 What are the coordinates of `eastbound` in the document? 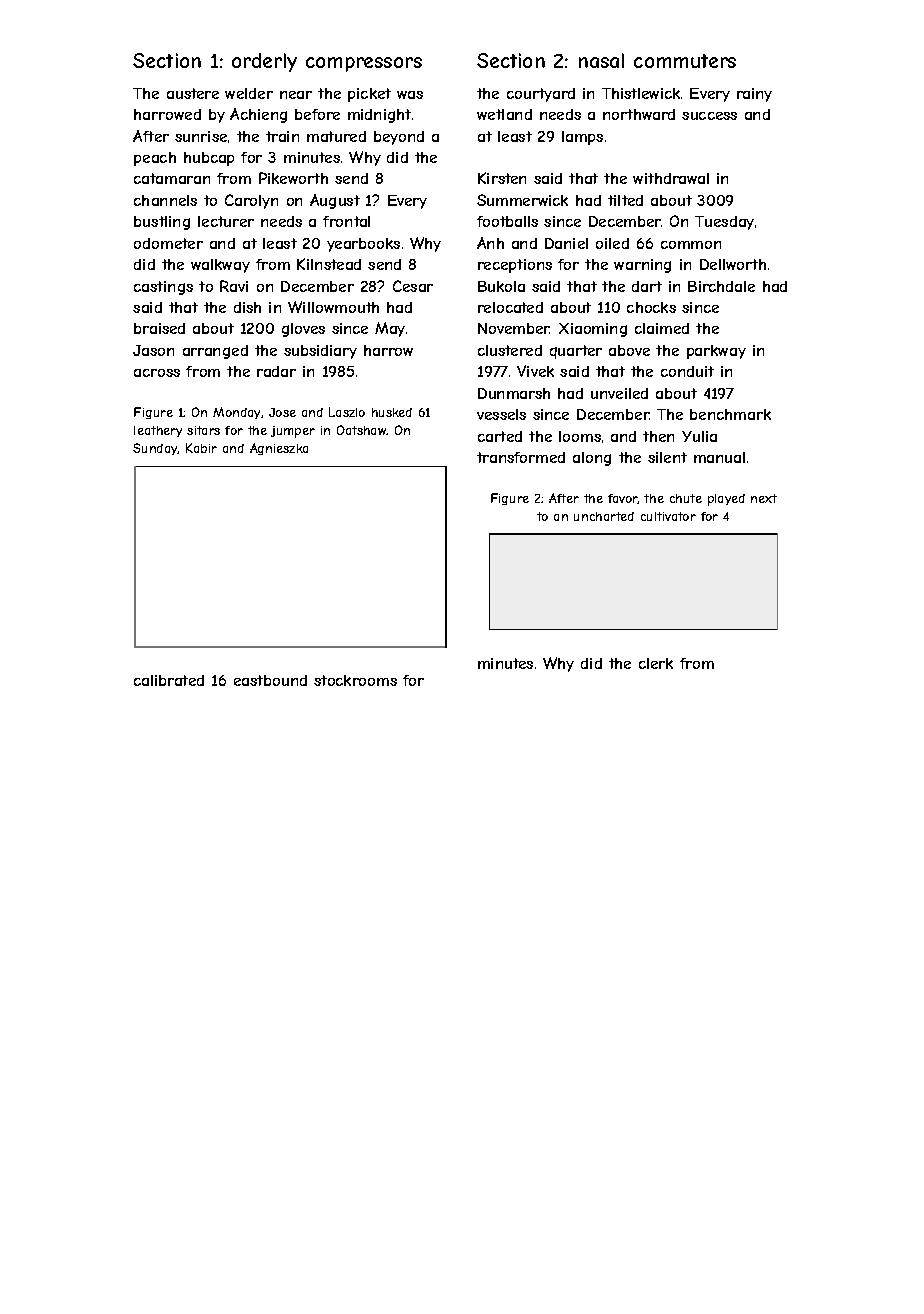 It's located at (270, 680).
